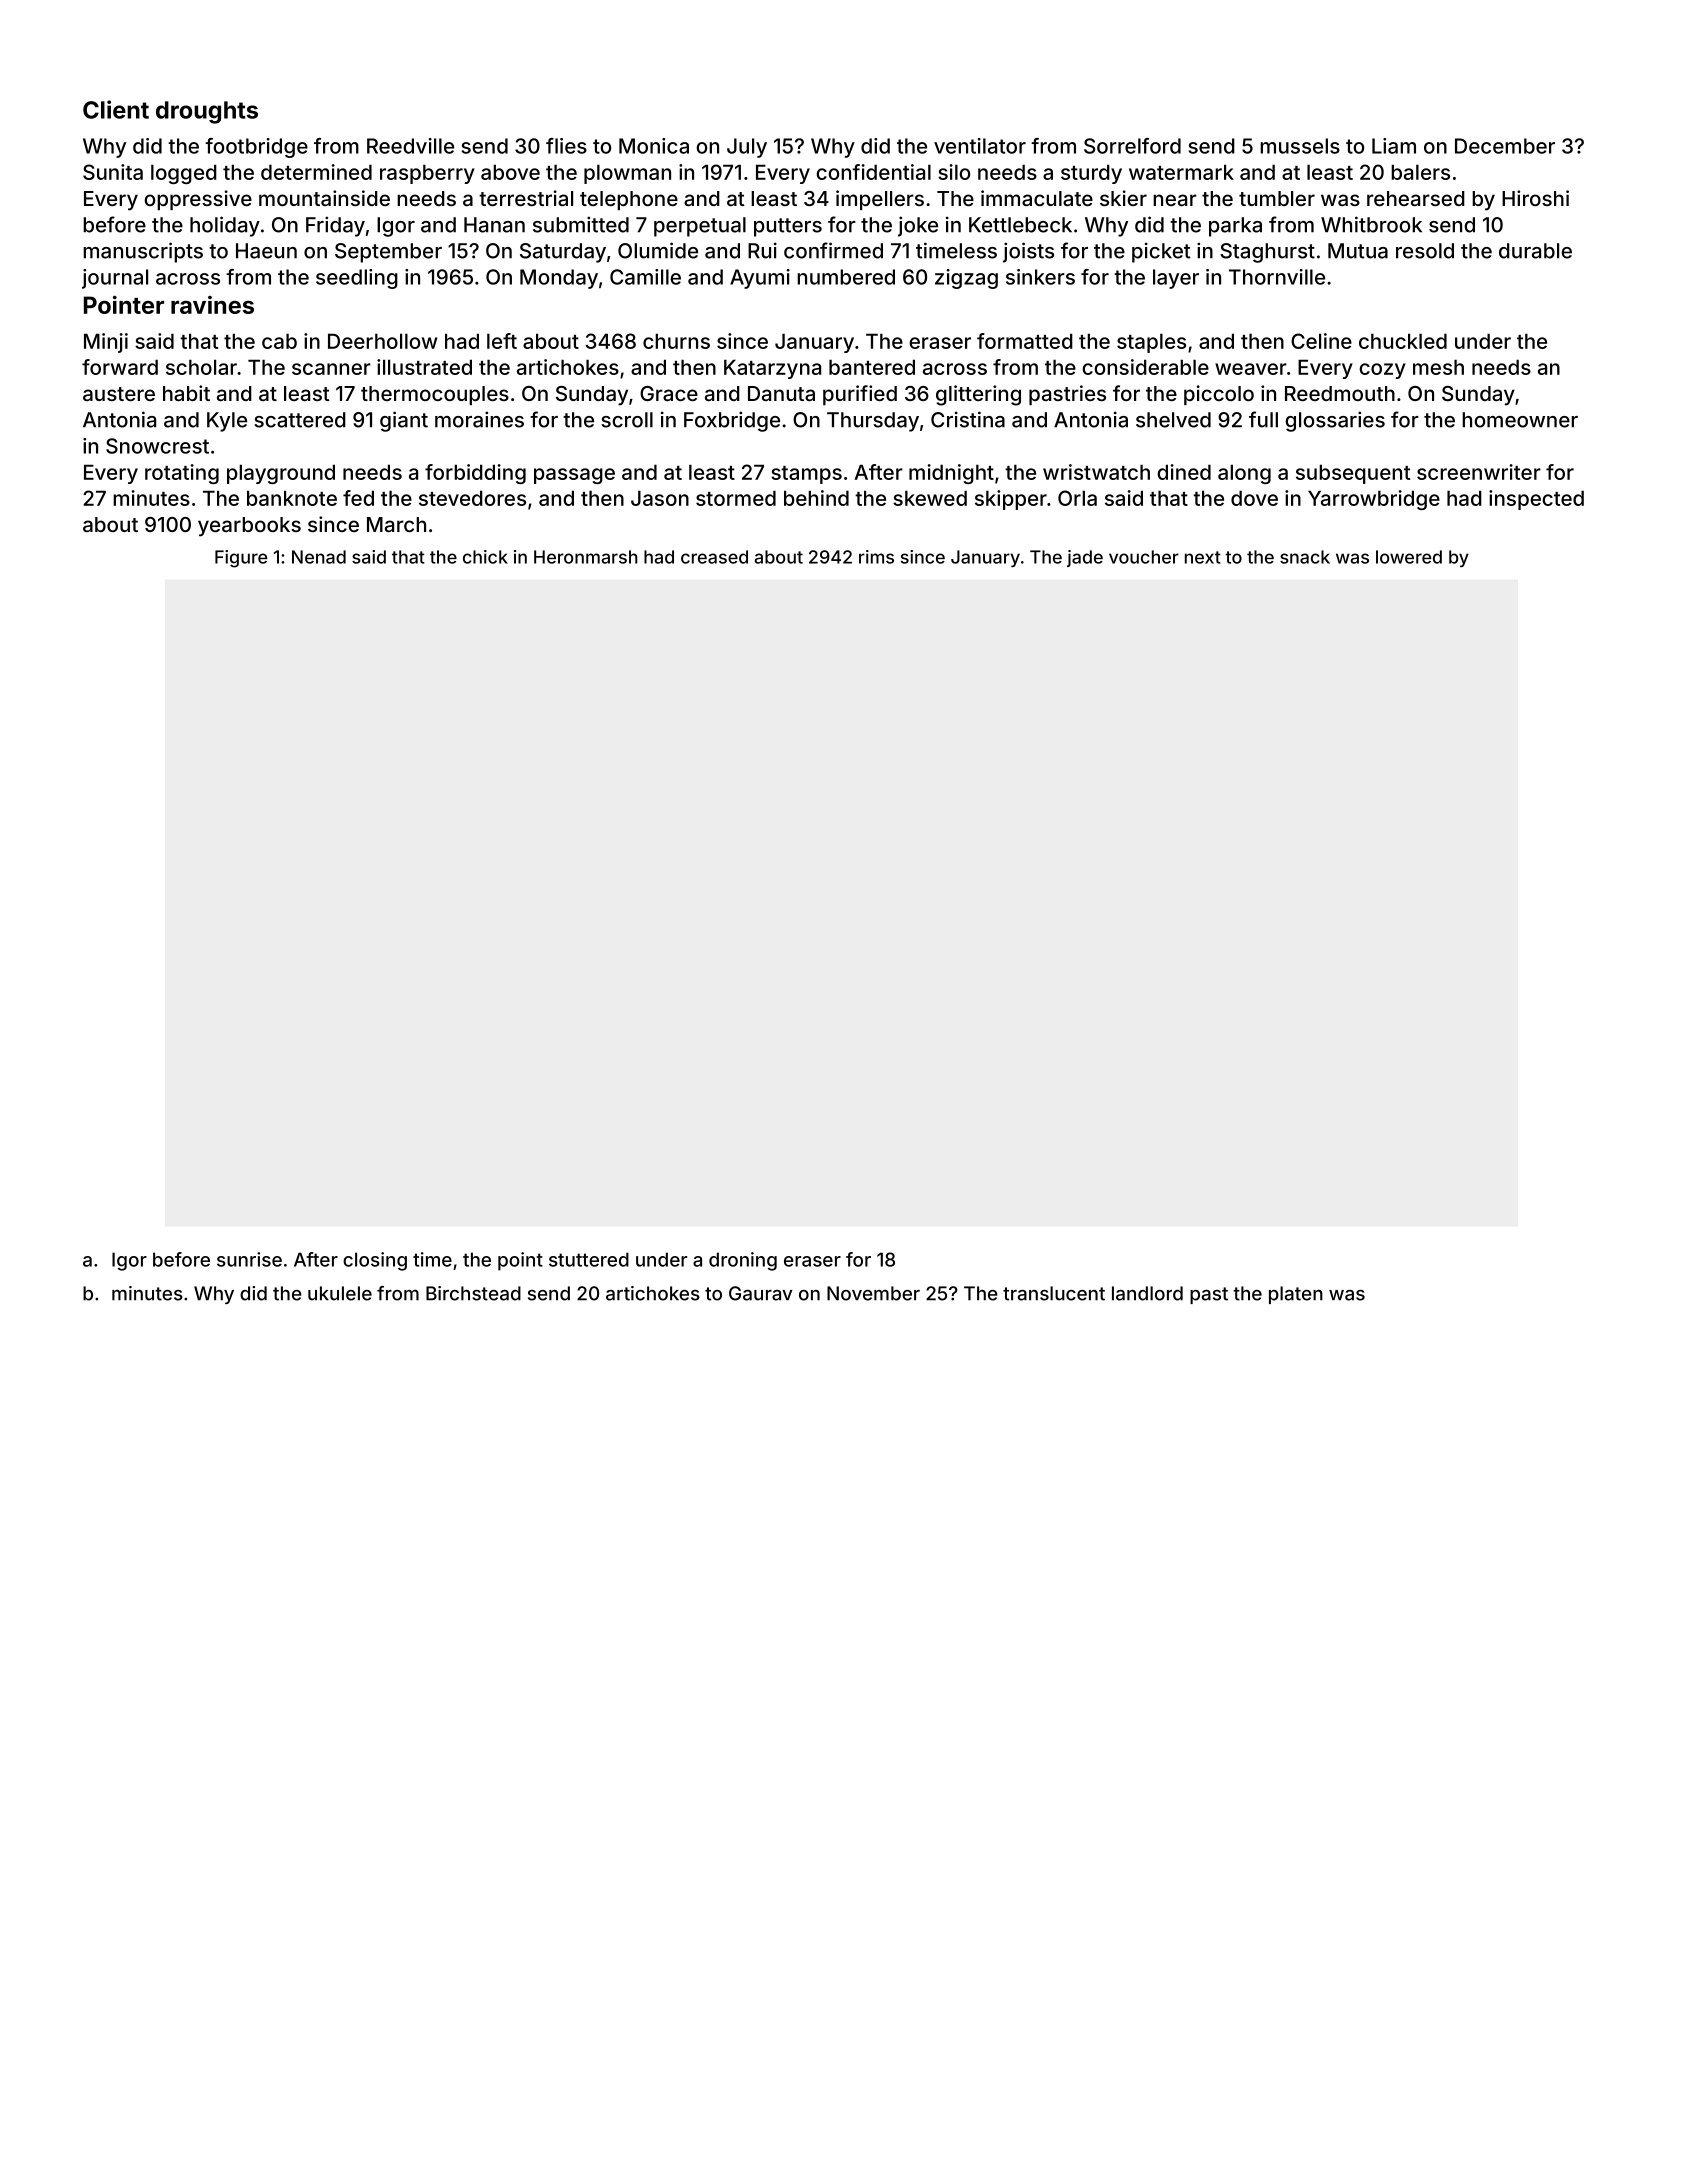 The height and width of the screenshot is (2178, 1683). Describe the element at coordinates (1096, 472) in the screenshot. I see `wristwatch` at that location.
